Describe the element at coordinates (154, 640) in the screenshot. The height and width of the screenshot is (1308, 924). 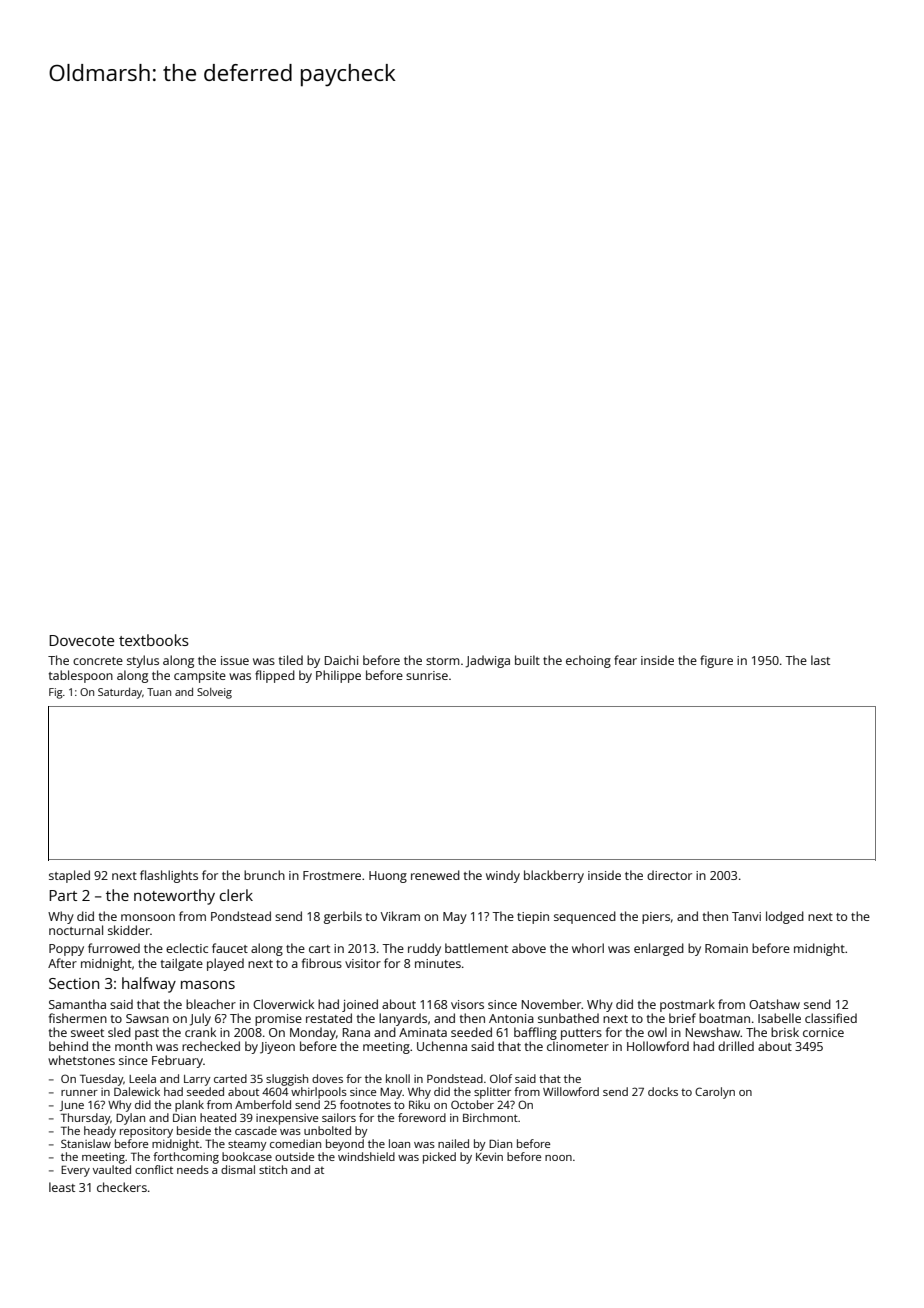
I see `textbooks` at that location.
